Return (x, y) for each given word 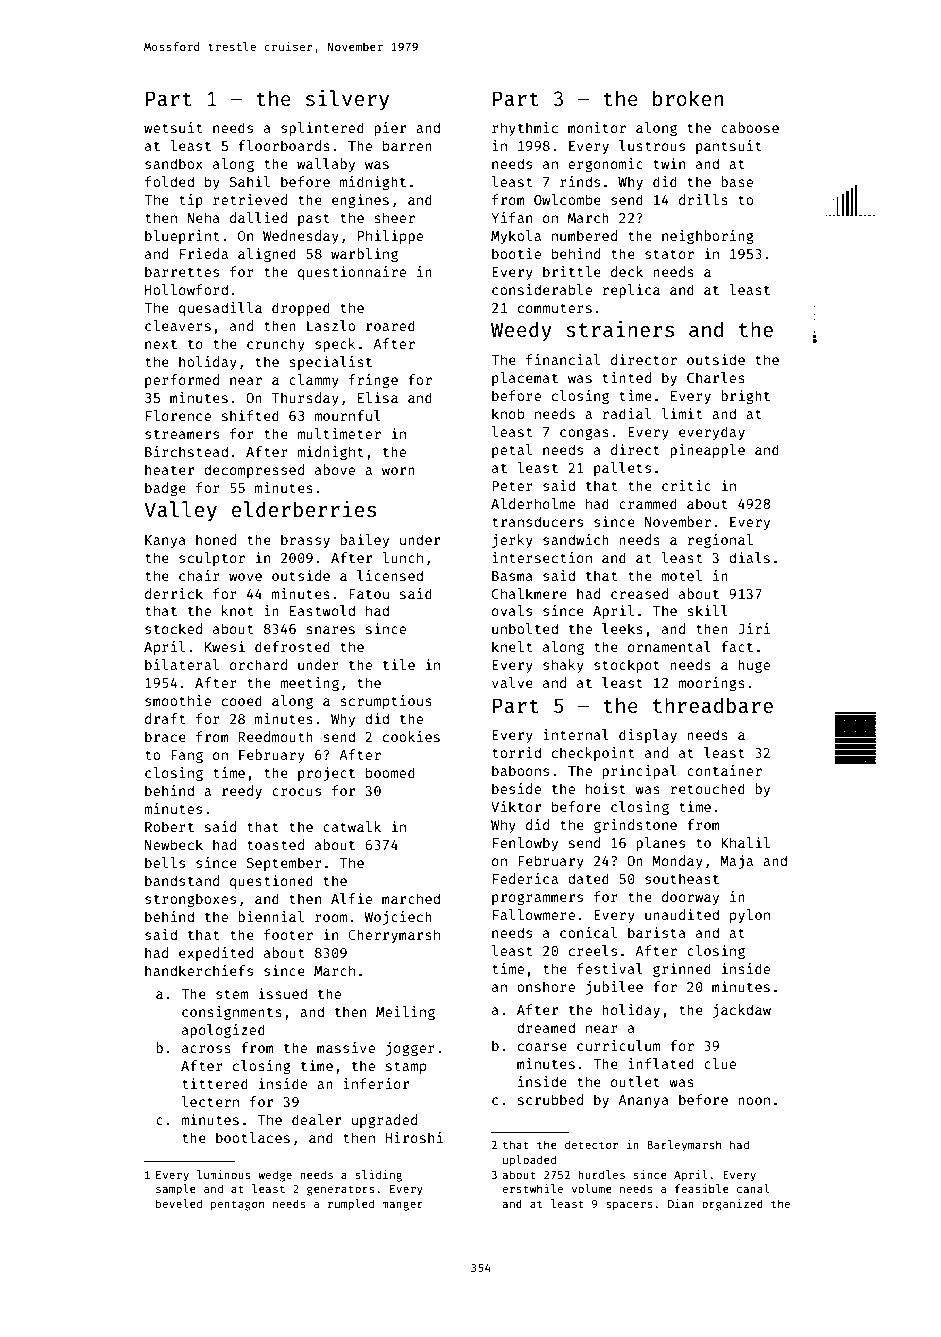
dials (749, 557)
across (206, 1049)
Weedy (521, 331)
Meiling (405, 1013)
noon (754, 1101)
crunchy (276, 345)
